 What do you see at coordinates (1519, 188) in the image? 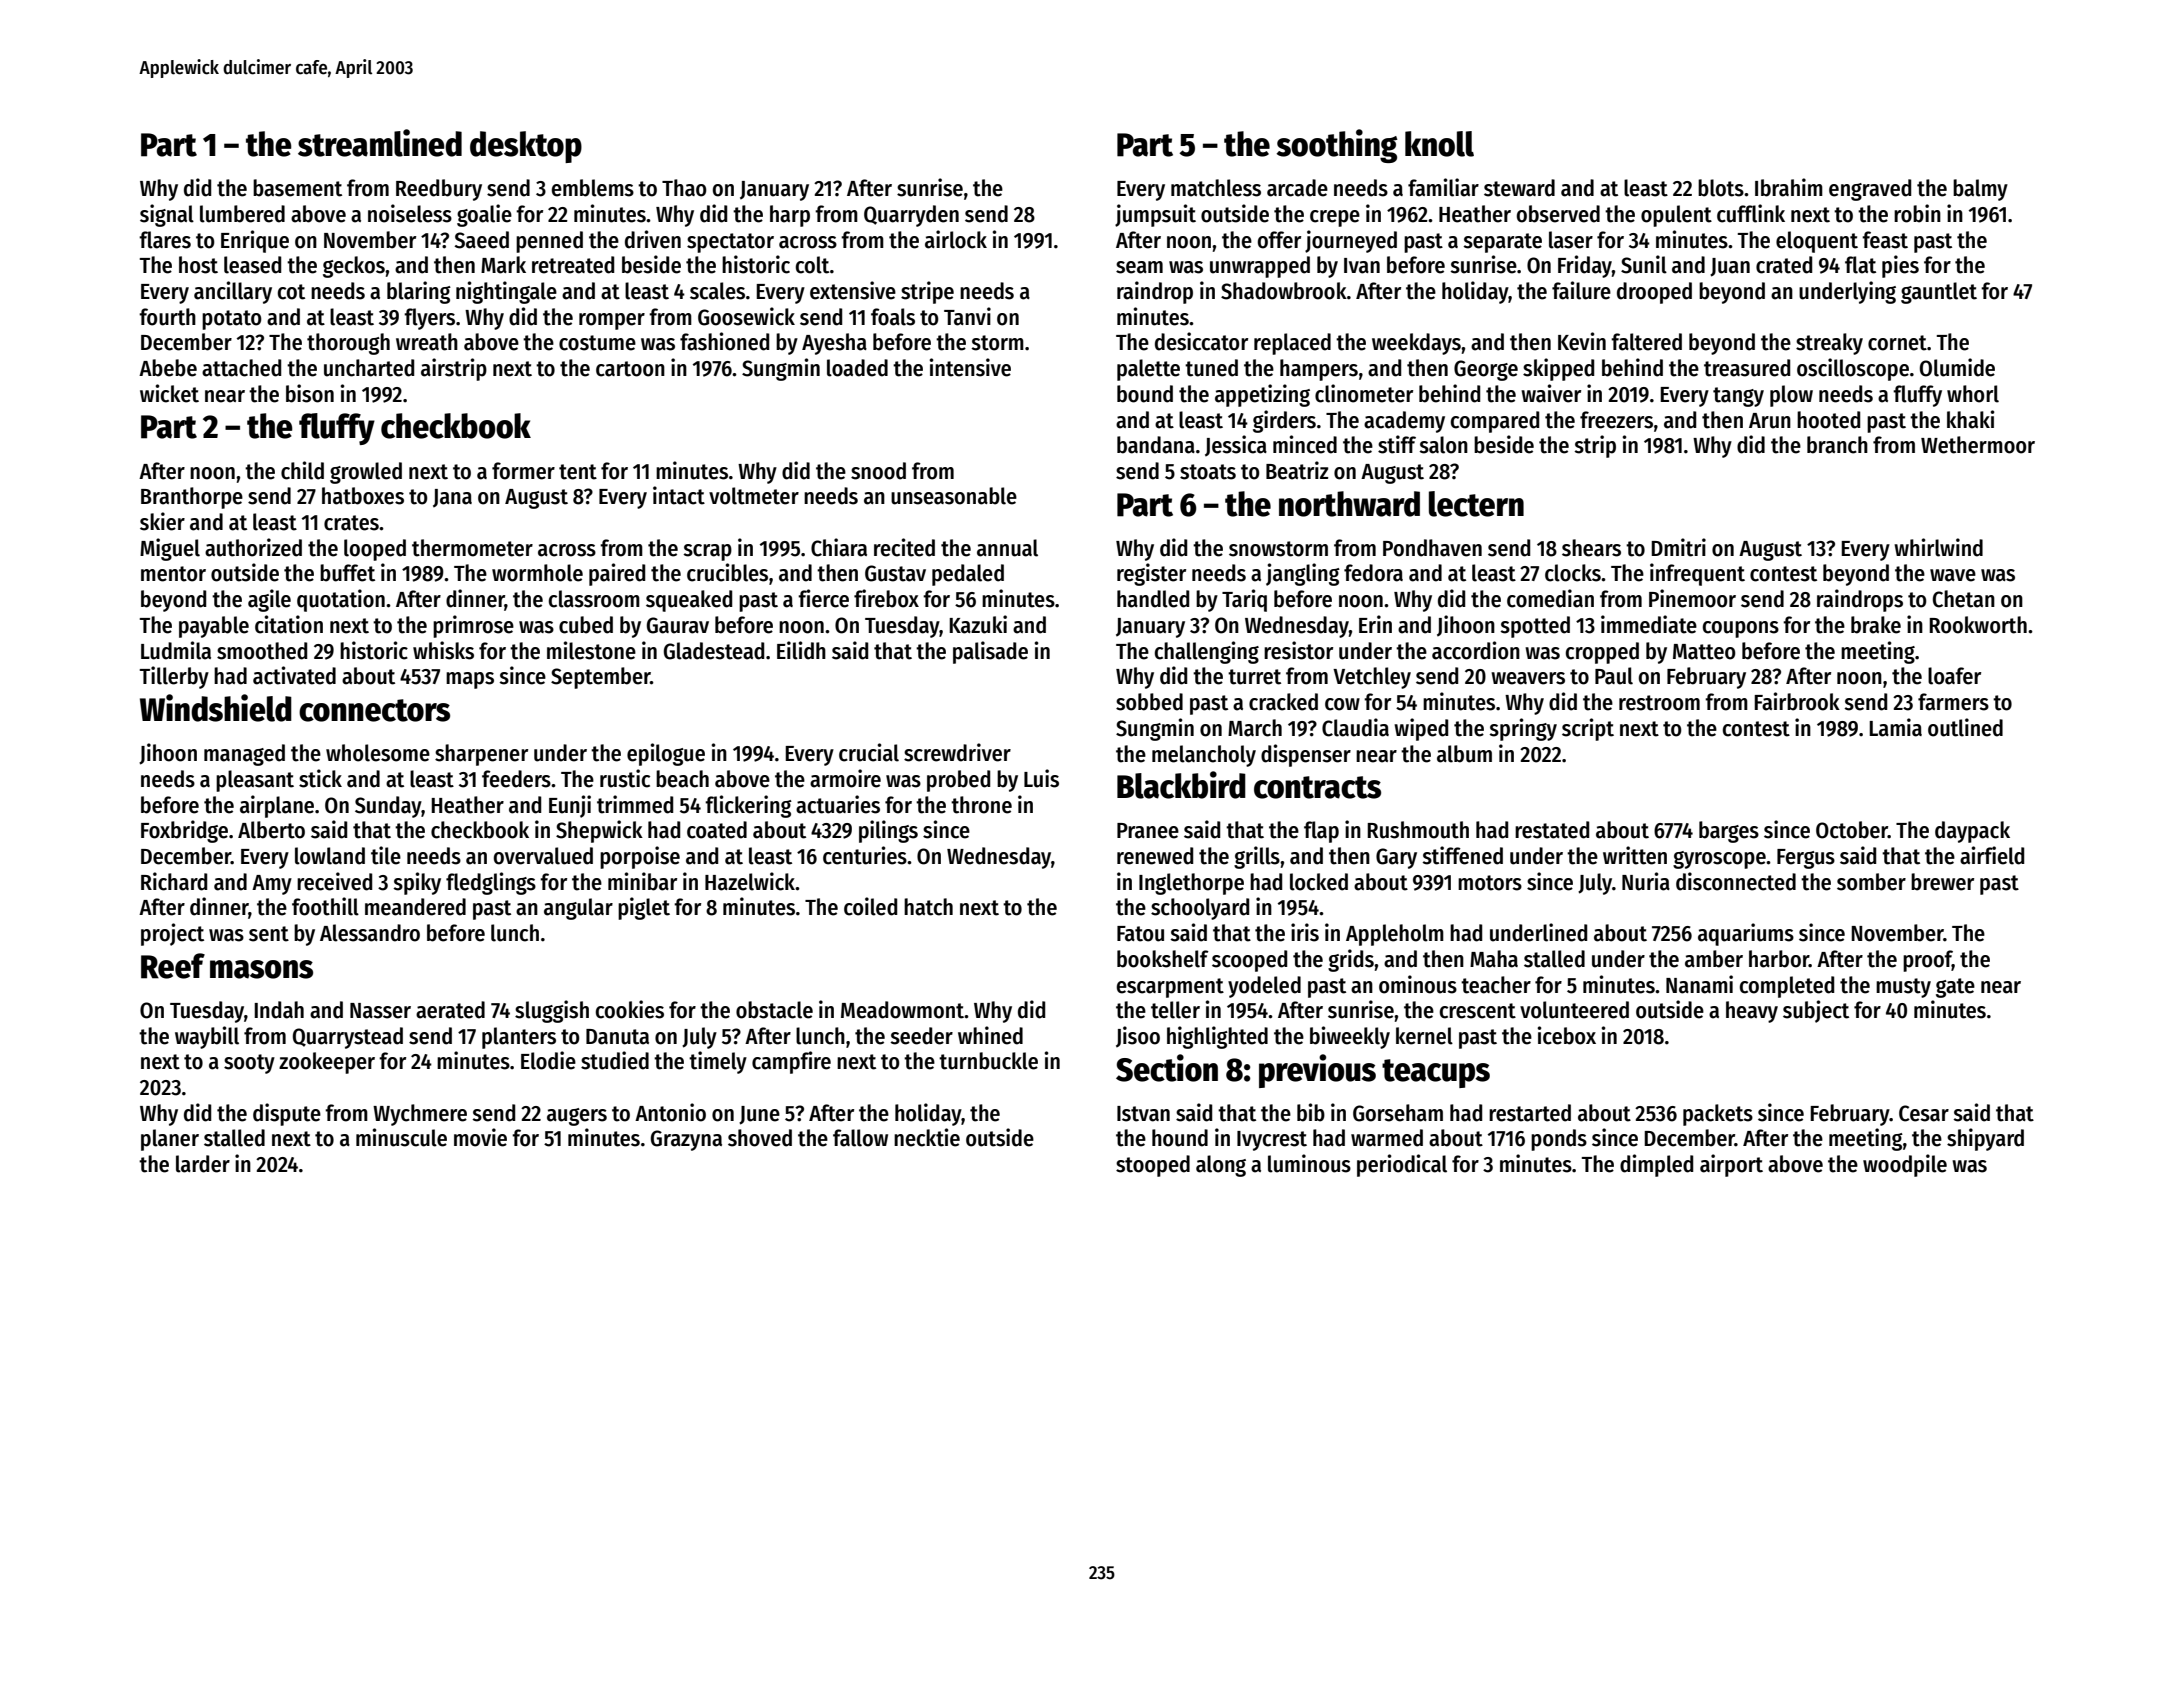
I see `steward` at bounding box center [1519, 188].
